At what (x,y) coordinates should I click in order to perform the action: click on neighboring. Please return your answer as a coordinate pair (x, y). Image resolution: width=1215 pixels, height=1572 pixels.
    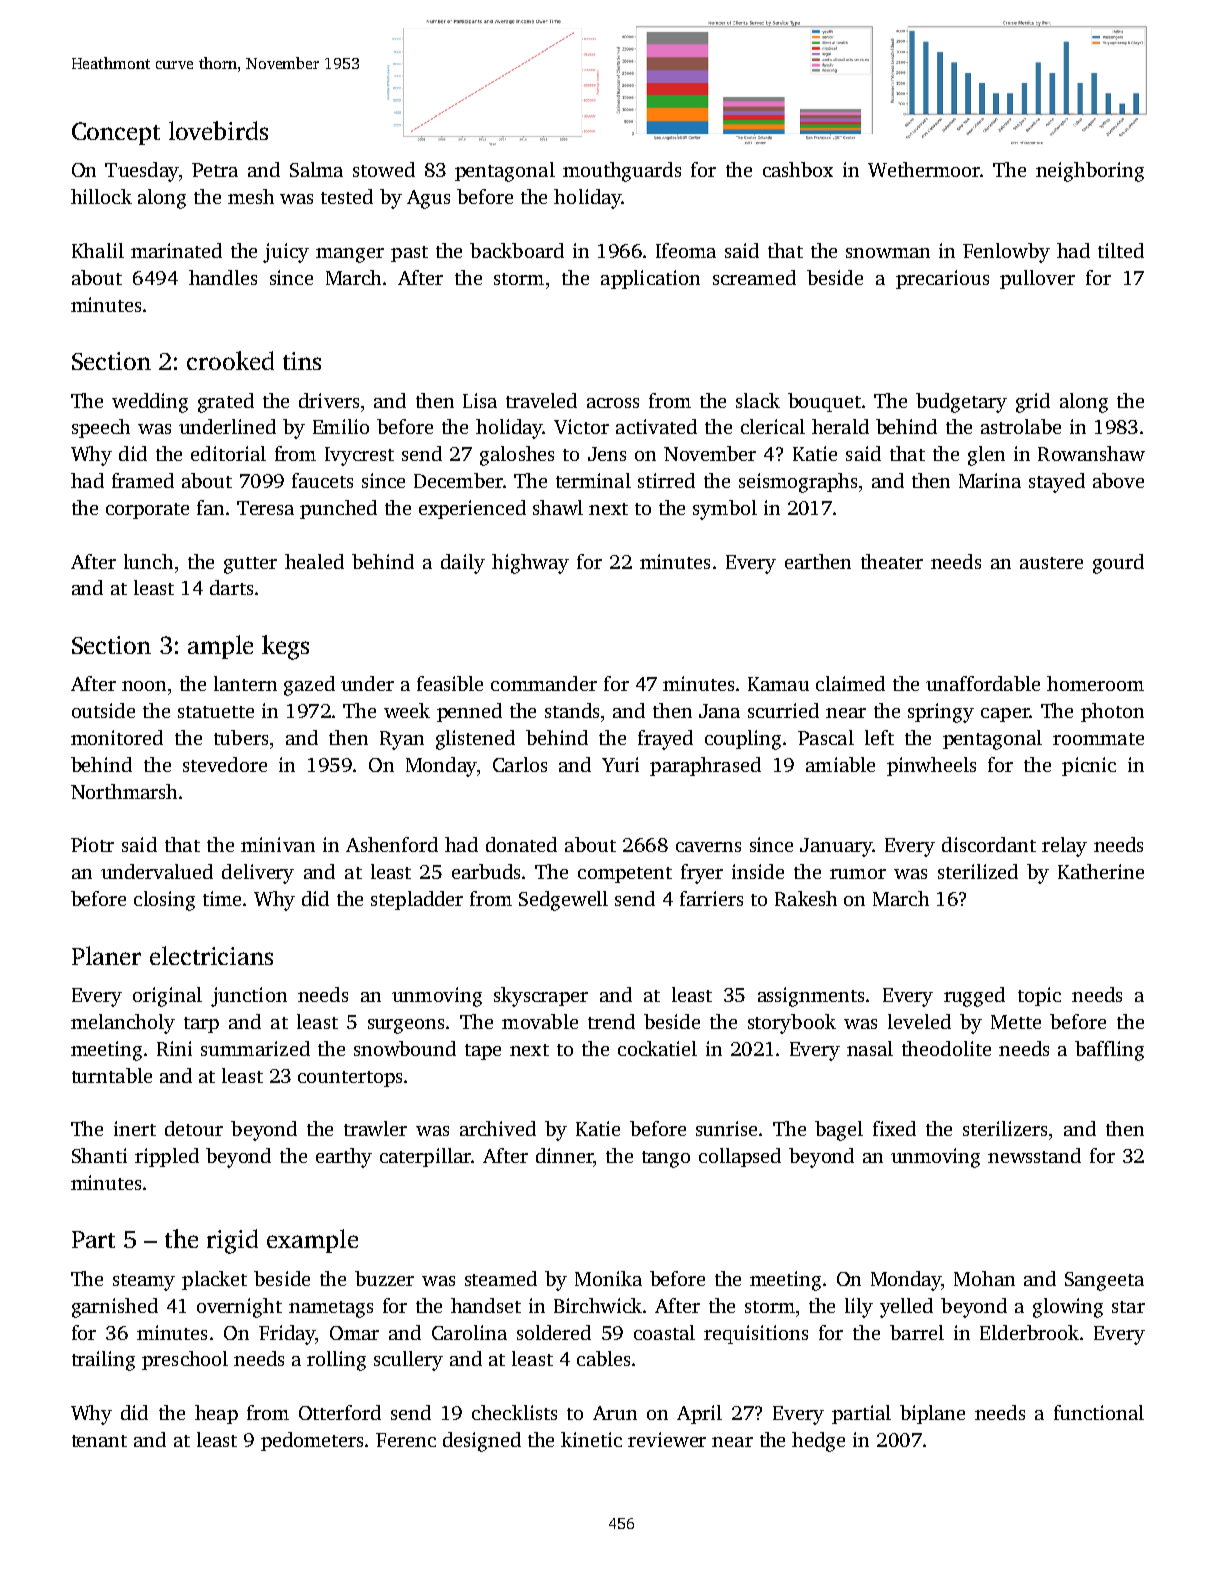
    Looking at the image, I should click on (1090, 172).
